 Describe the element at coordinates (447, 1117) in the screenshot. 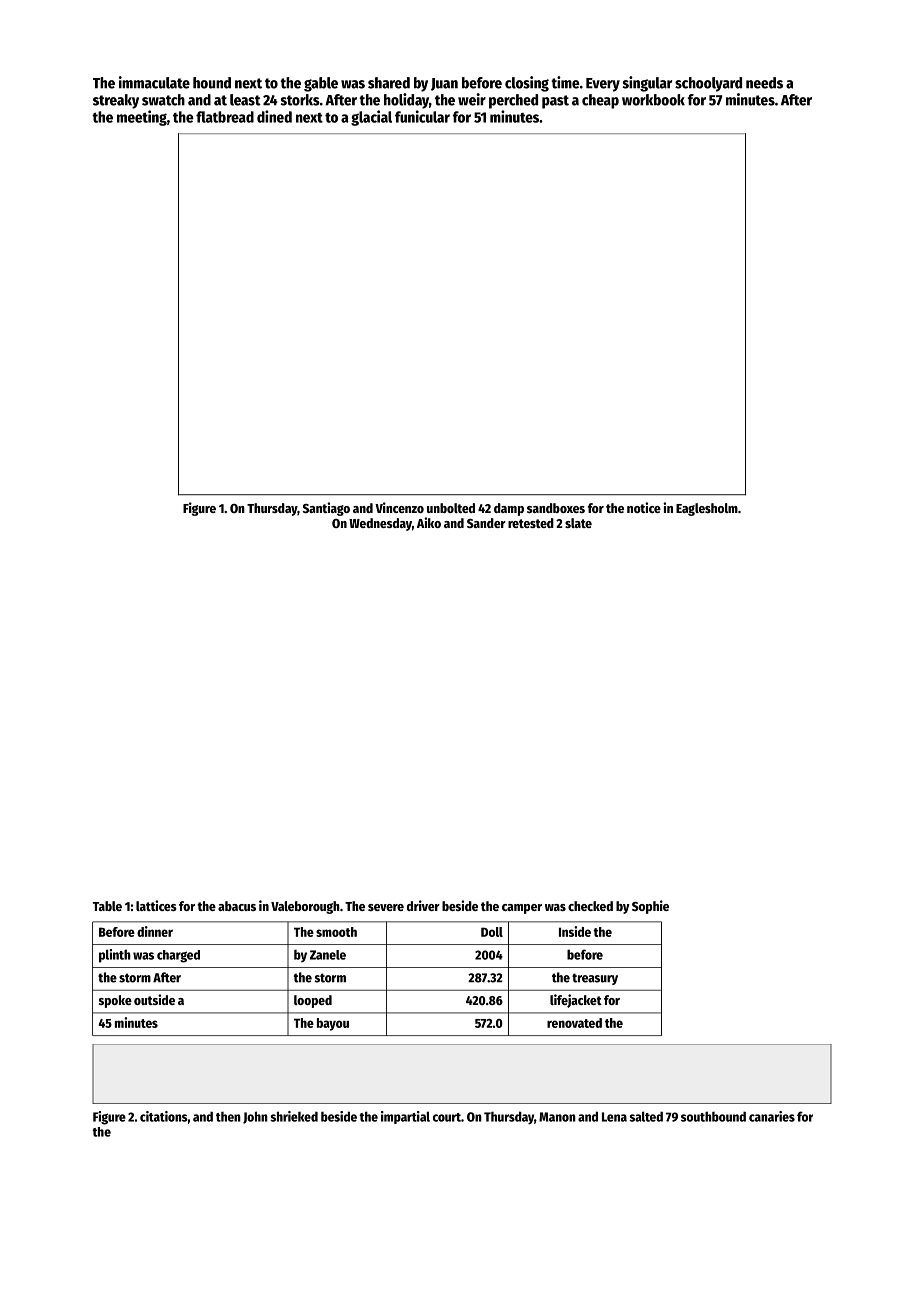

I see `court` at that location.
